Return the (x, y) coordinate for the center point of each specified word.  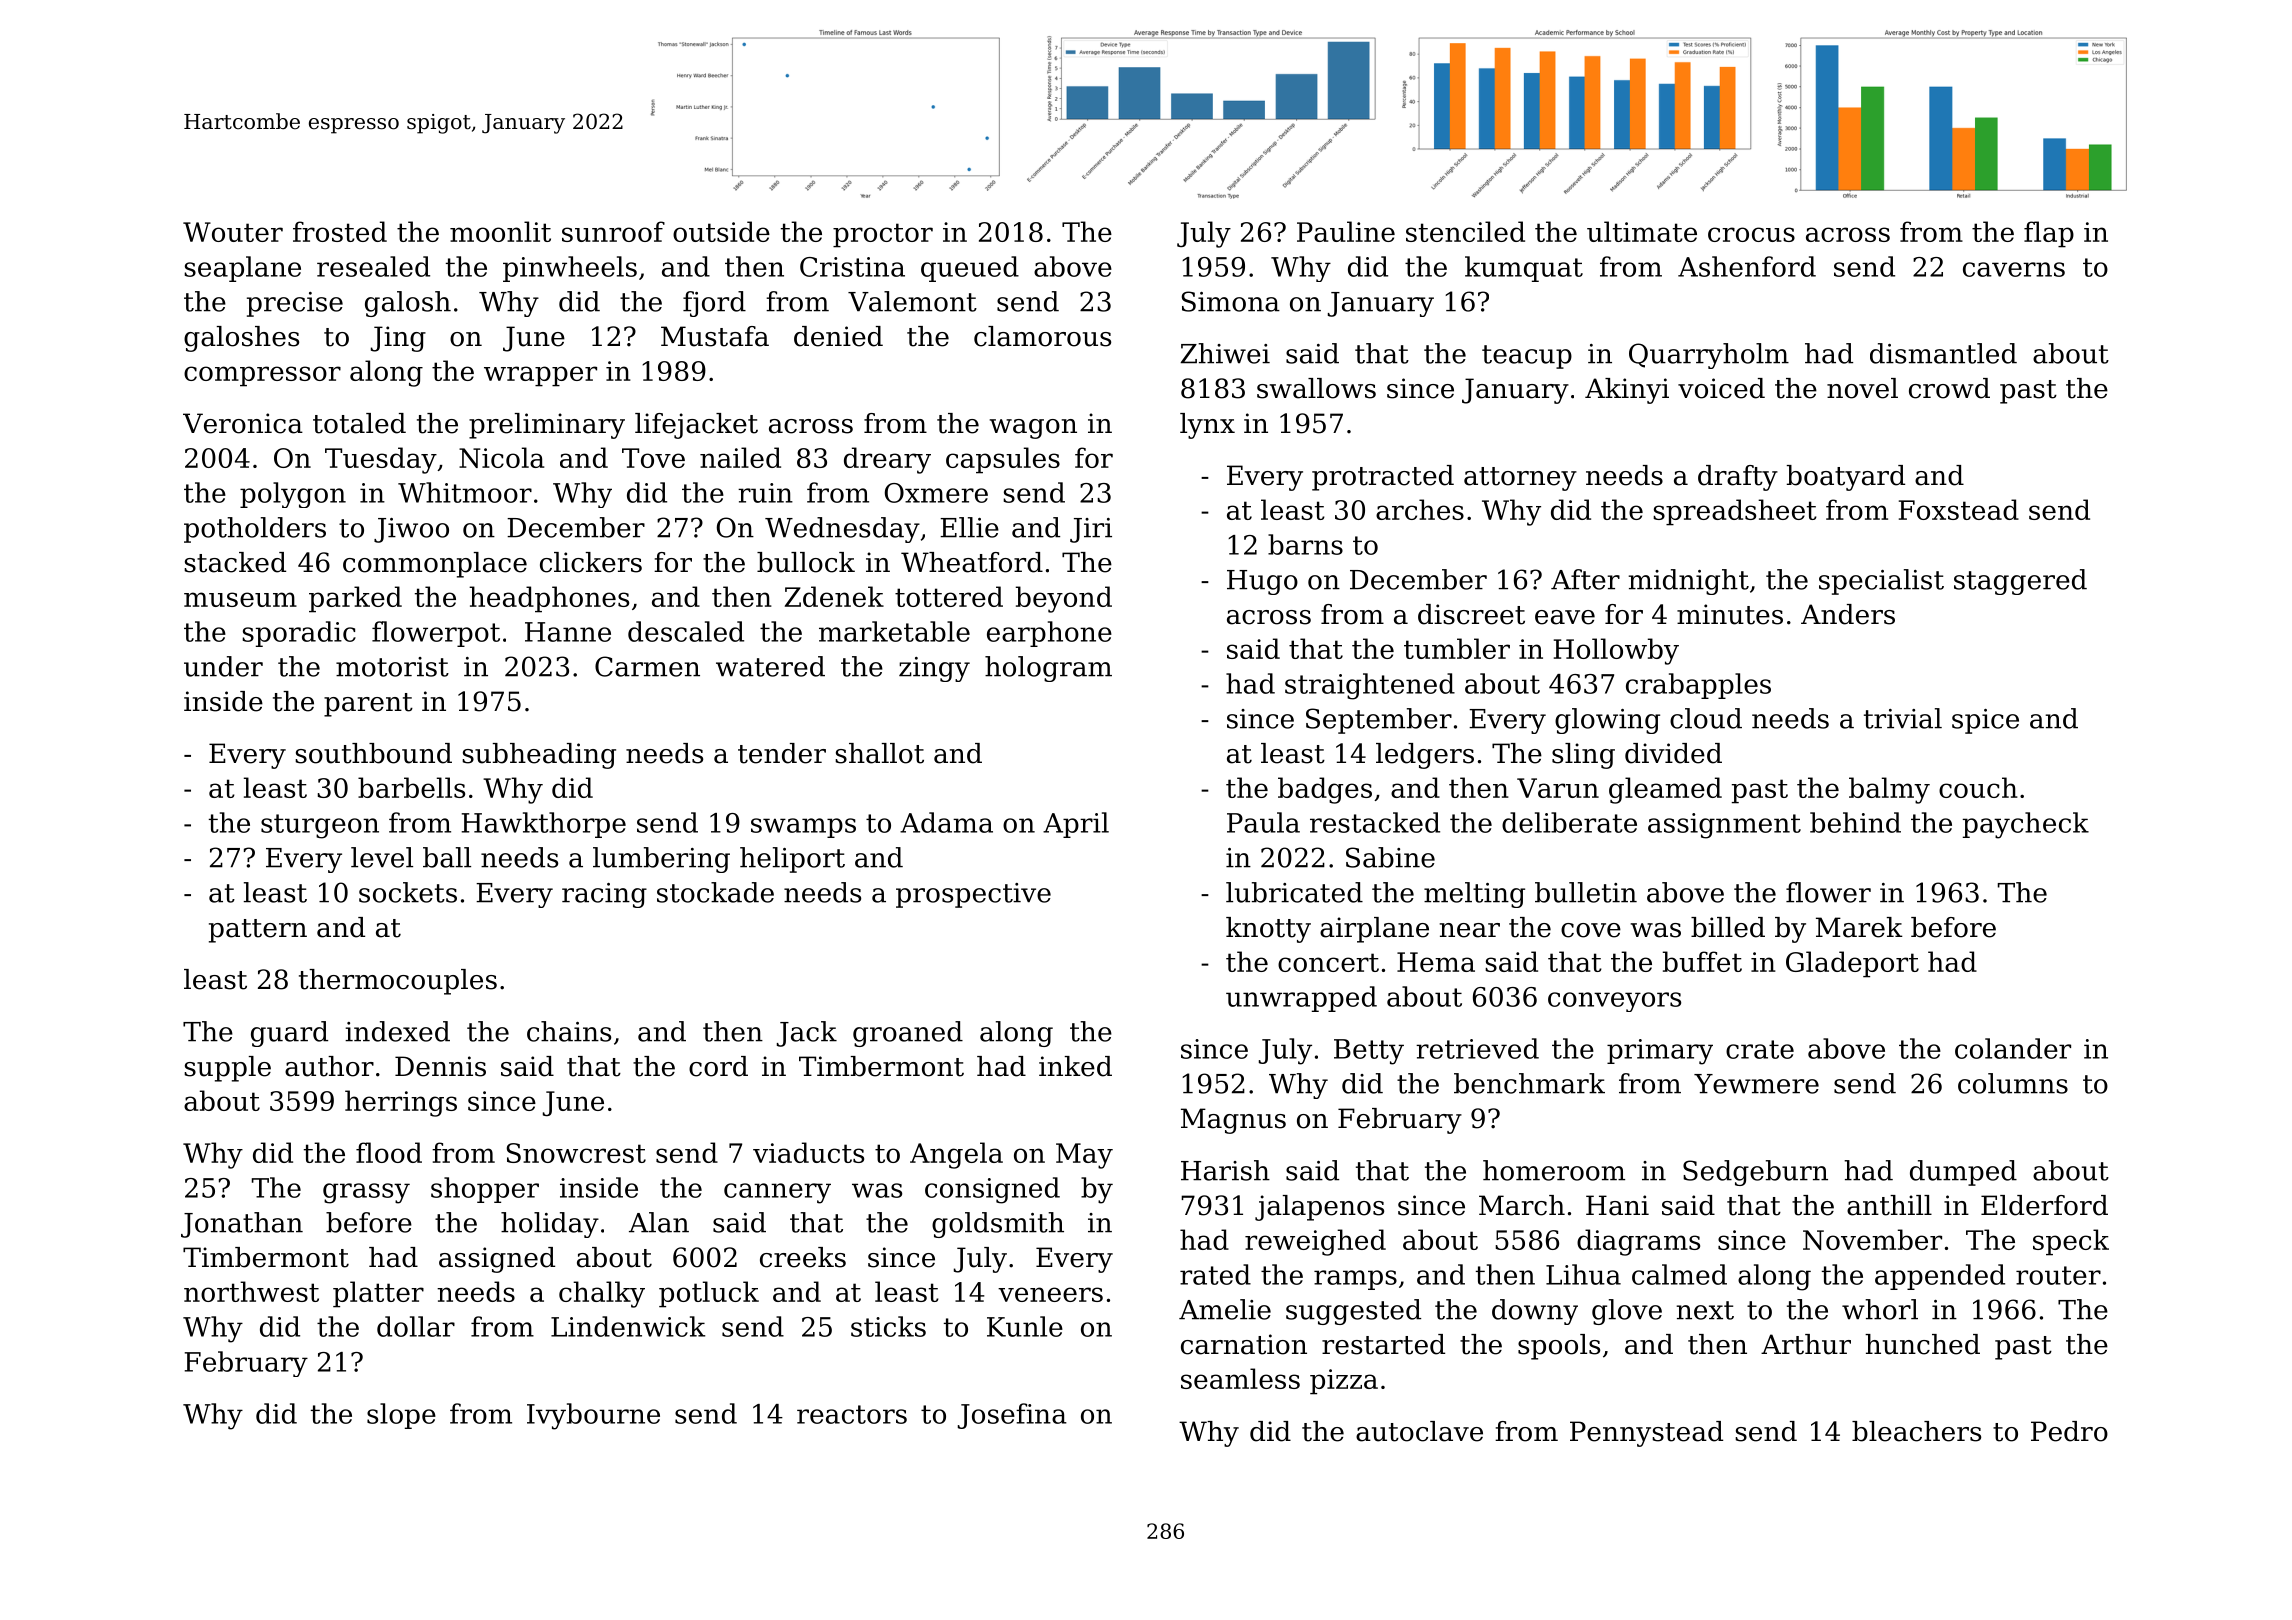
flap (2049, 234)
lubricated (1294, 892)
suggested (1353, 1312)
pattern (258, 931)
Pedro (2069, 1431)
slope (401, 1416)
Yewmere (1756, 1084)
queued (970, 269)
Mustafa (715, 336)
